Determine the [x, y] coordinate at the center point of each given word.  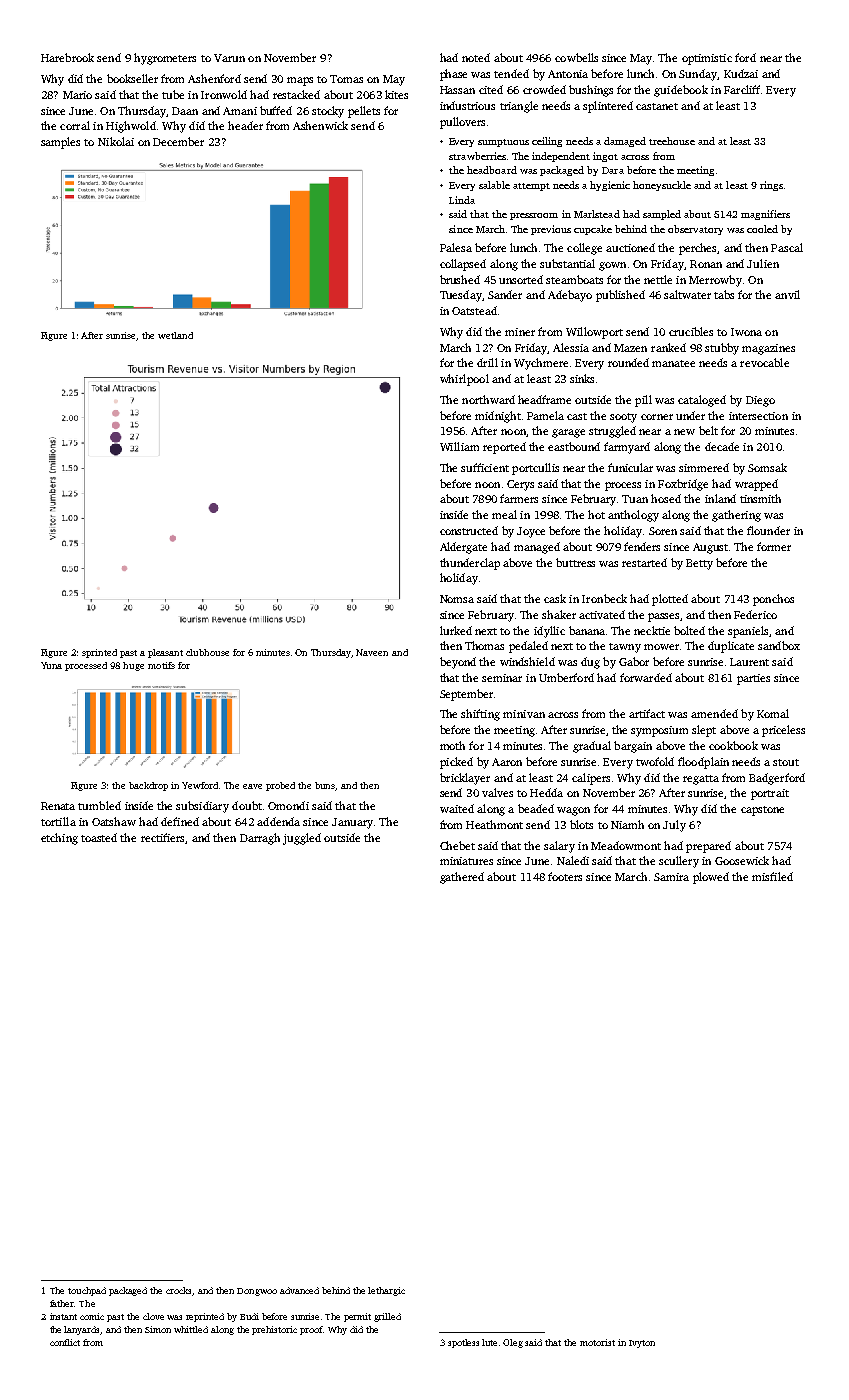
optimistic [707, 59]
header [245, 125]
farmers [519, 498]
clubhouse [207, 652]
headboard [492, 170]
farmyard [627, 448]
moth [452, 745]
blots [581, 824]
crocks [179, 1291]
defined [180, 821]
